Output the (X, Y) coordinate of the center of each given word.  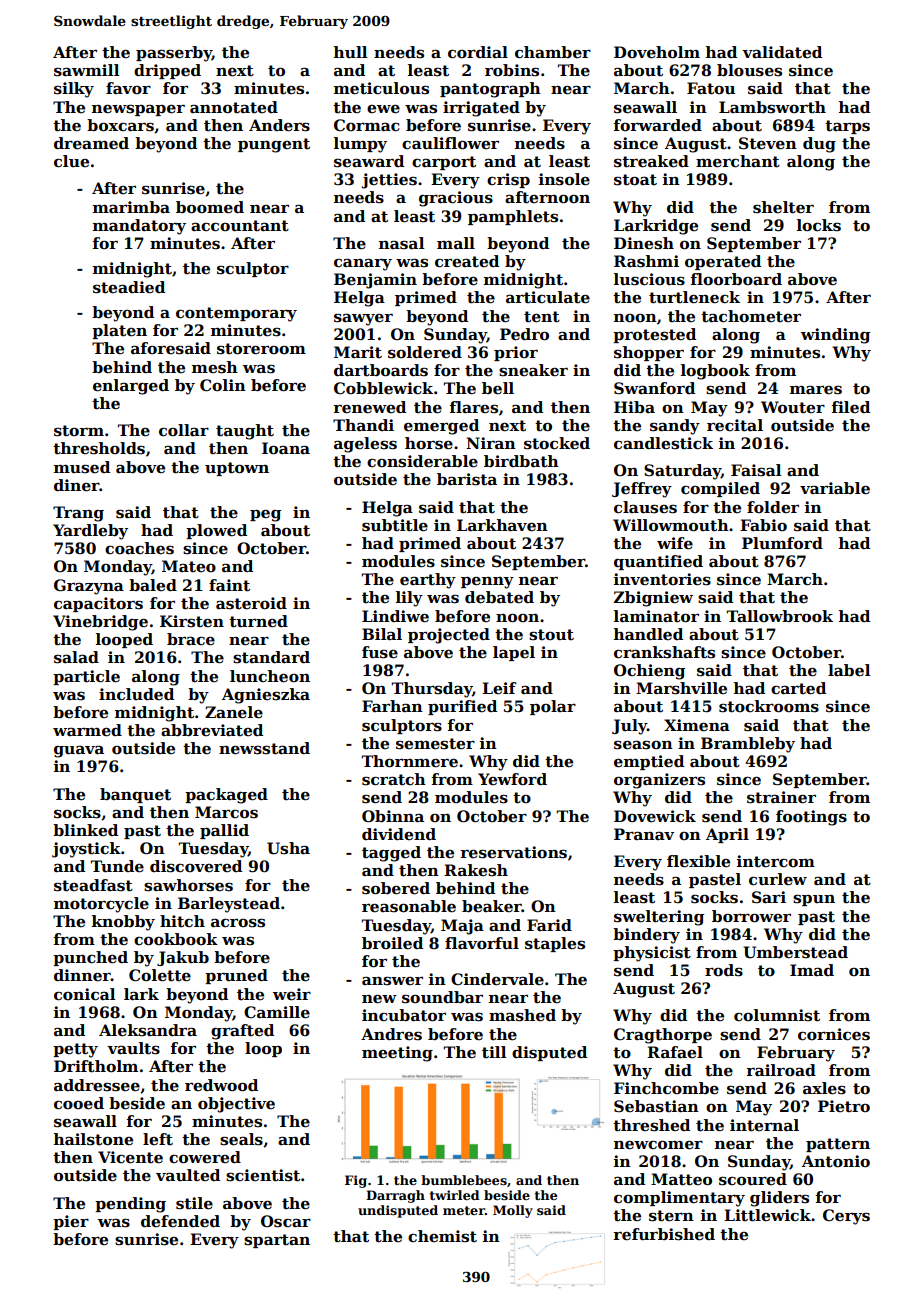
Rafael (675, 1052)
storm (79, 431)
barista (467, 479)
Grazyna (89, 587)
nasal (402, 243)
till (494, 1052)
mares (816, 390)
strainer (781, 797)
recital (735, 425)
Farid (549, 925)
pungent (274, 145)
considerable (422, 461)
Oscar (286, 1221)
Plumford (782, 543)
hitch (182, 921)
